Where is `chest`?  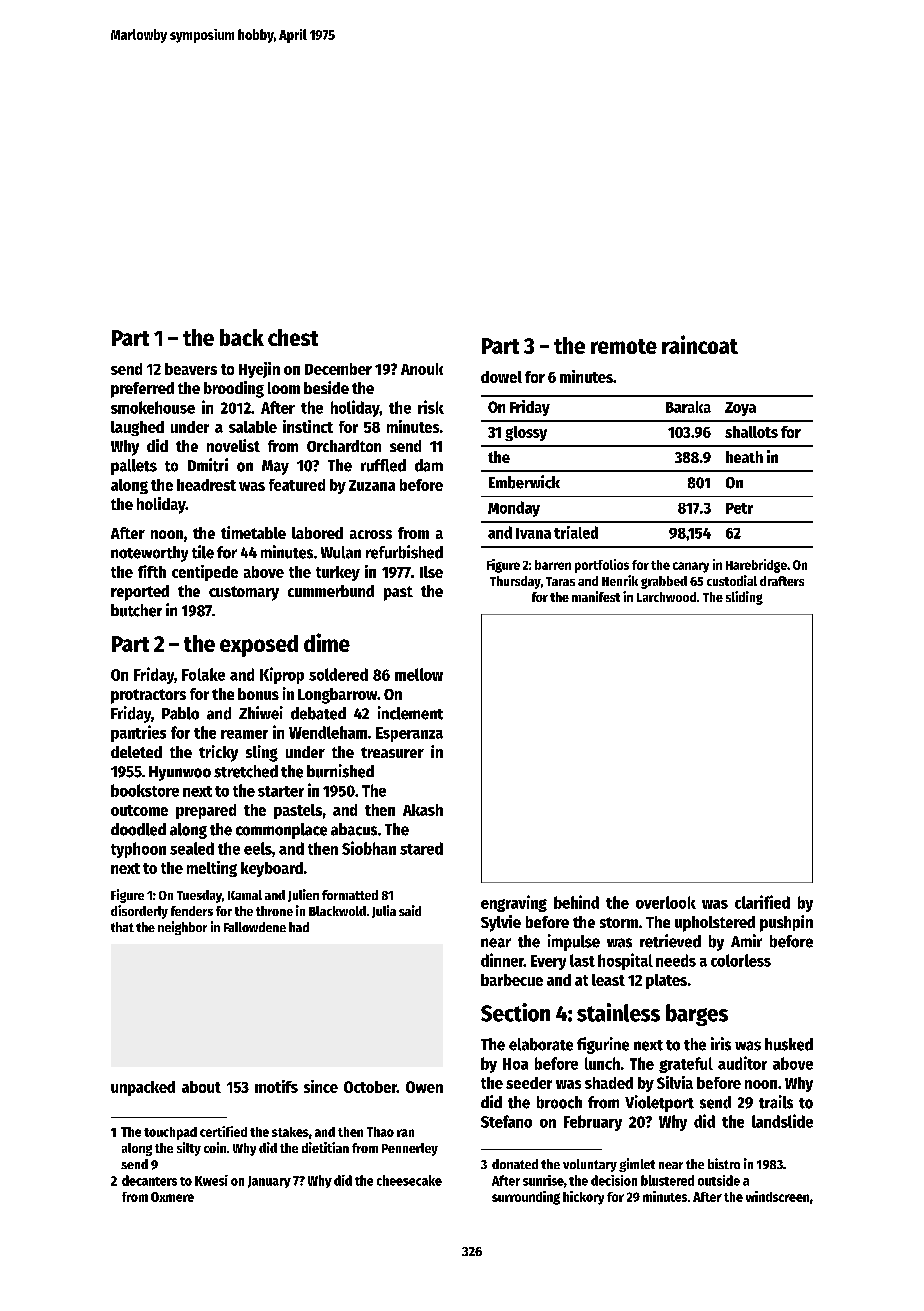 chest is located at coordinates (293, 337).
